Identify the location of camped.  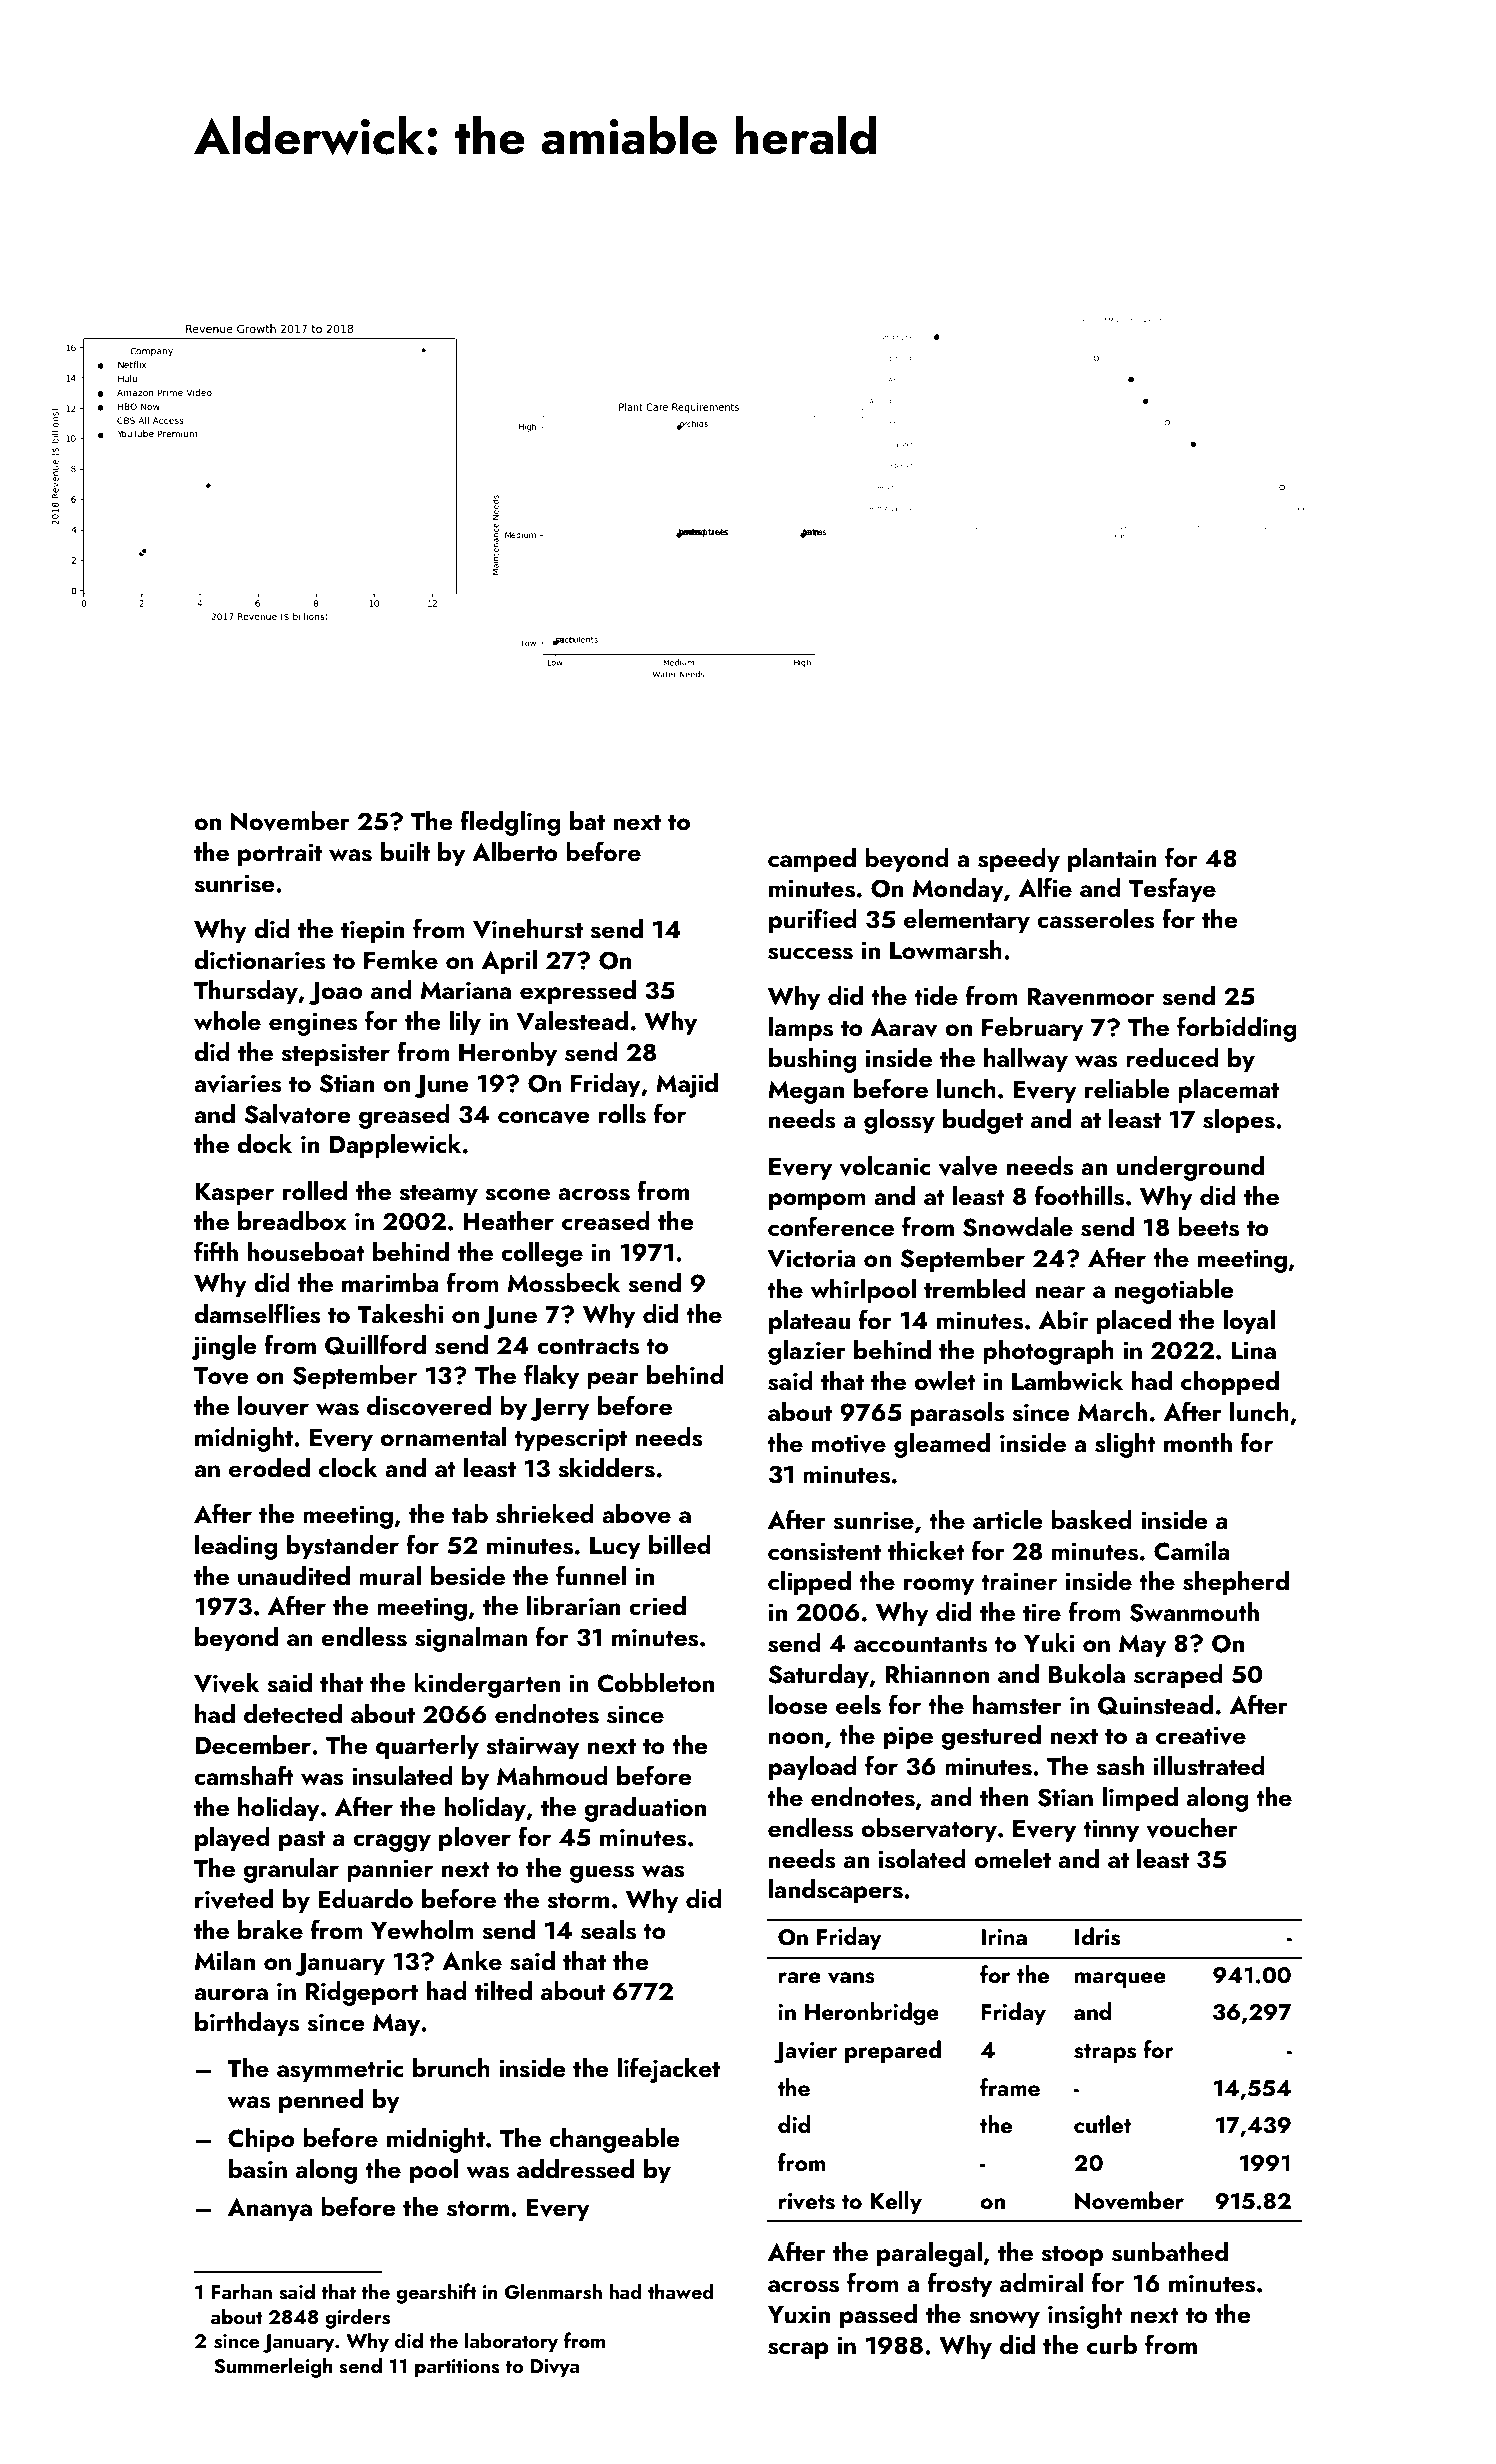
(812, 860).
